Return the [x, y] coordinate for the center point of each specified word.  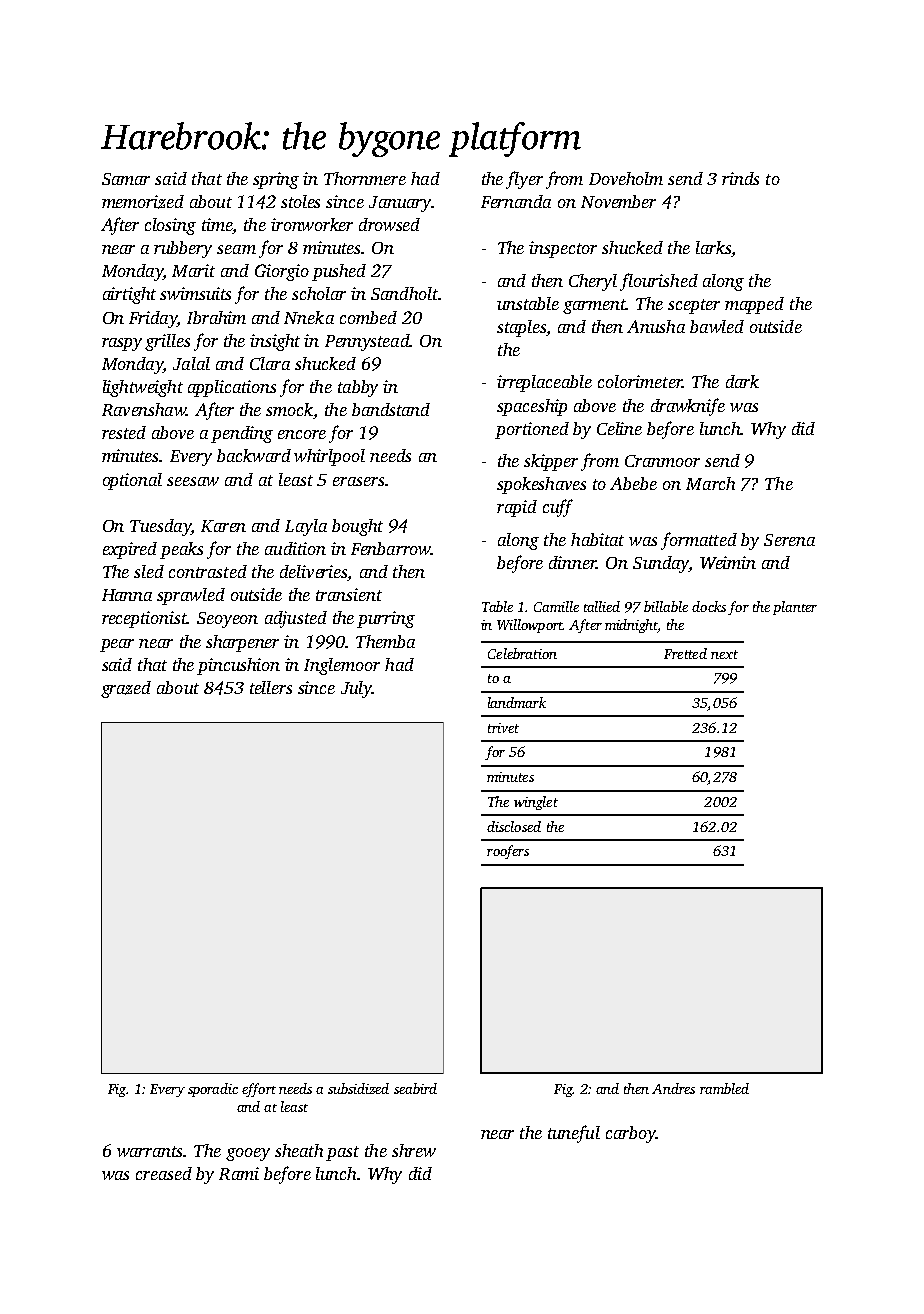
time [217, 224]
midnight [631, 626]
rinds [740, 178]
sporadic [213, 1090]
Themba [385, 641]
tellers [271, 687]
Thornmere [365, 178]
